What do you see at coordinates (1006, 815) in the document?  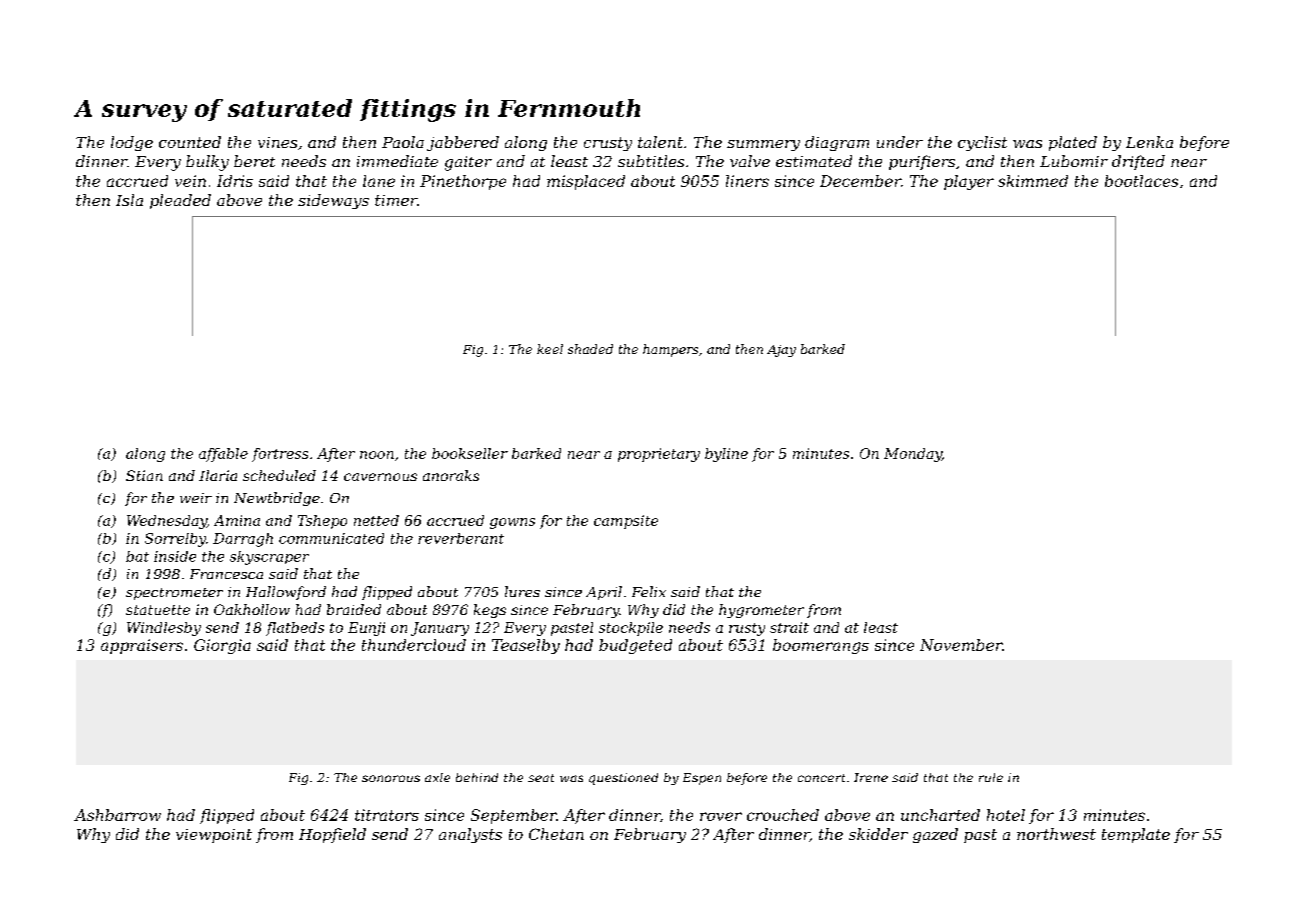 I see `hotel` at bounding box center [1006, 815].
